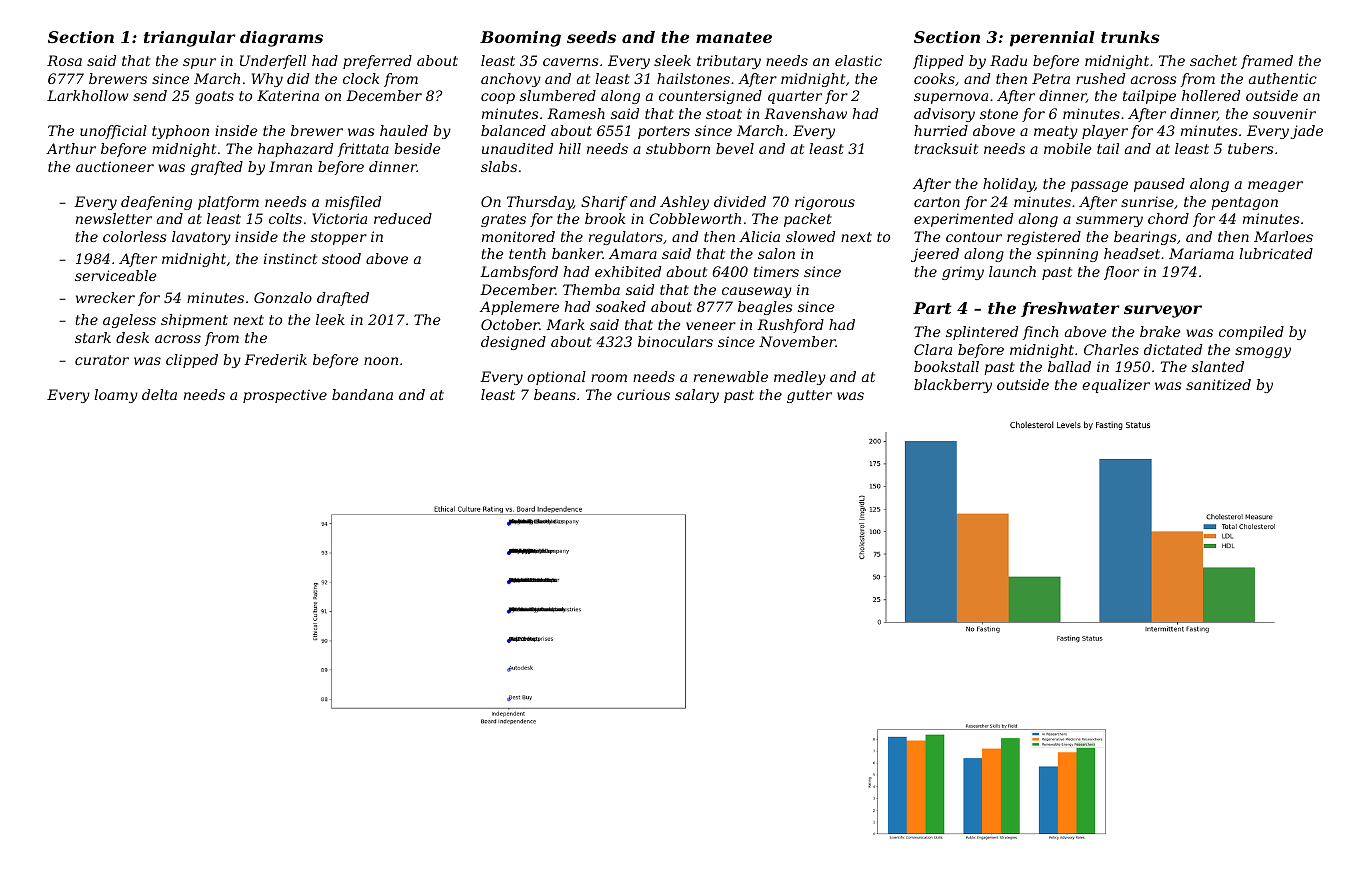  Describe the element at coordinates (114, 218) in the screenshot. I see `newsletter` at that location.
